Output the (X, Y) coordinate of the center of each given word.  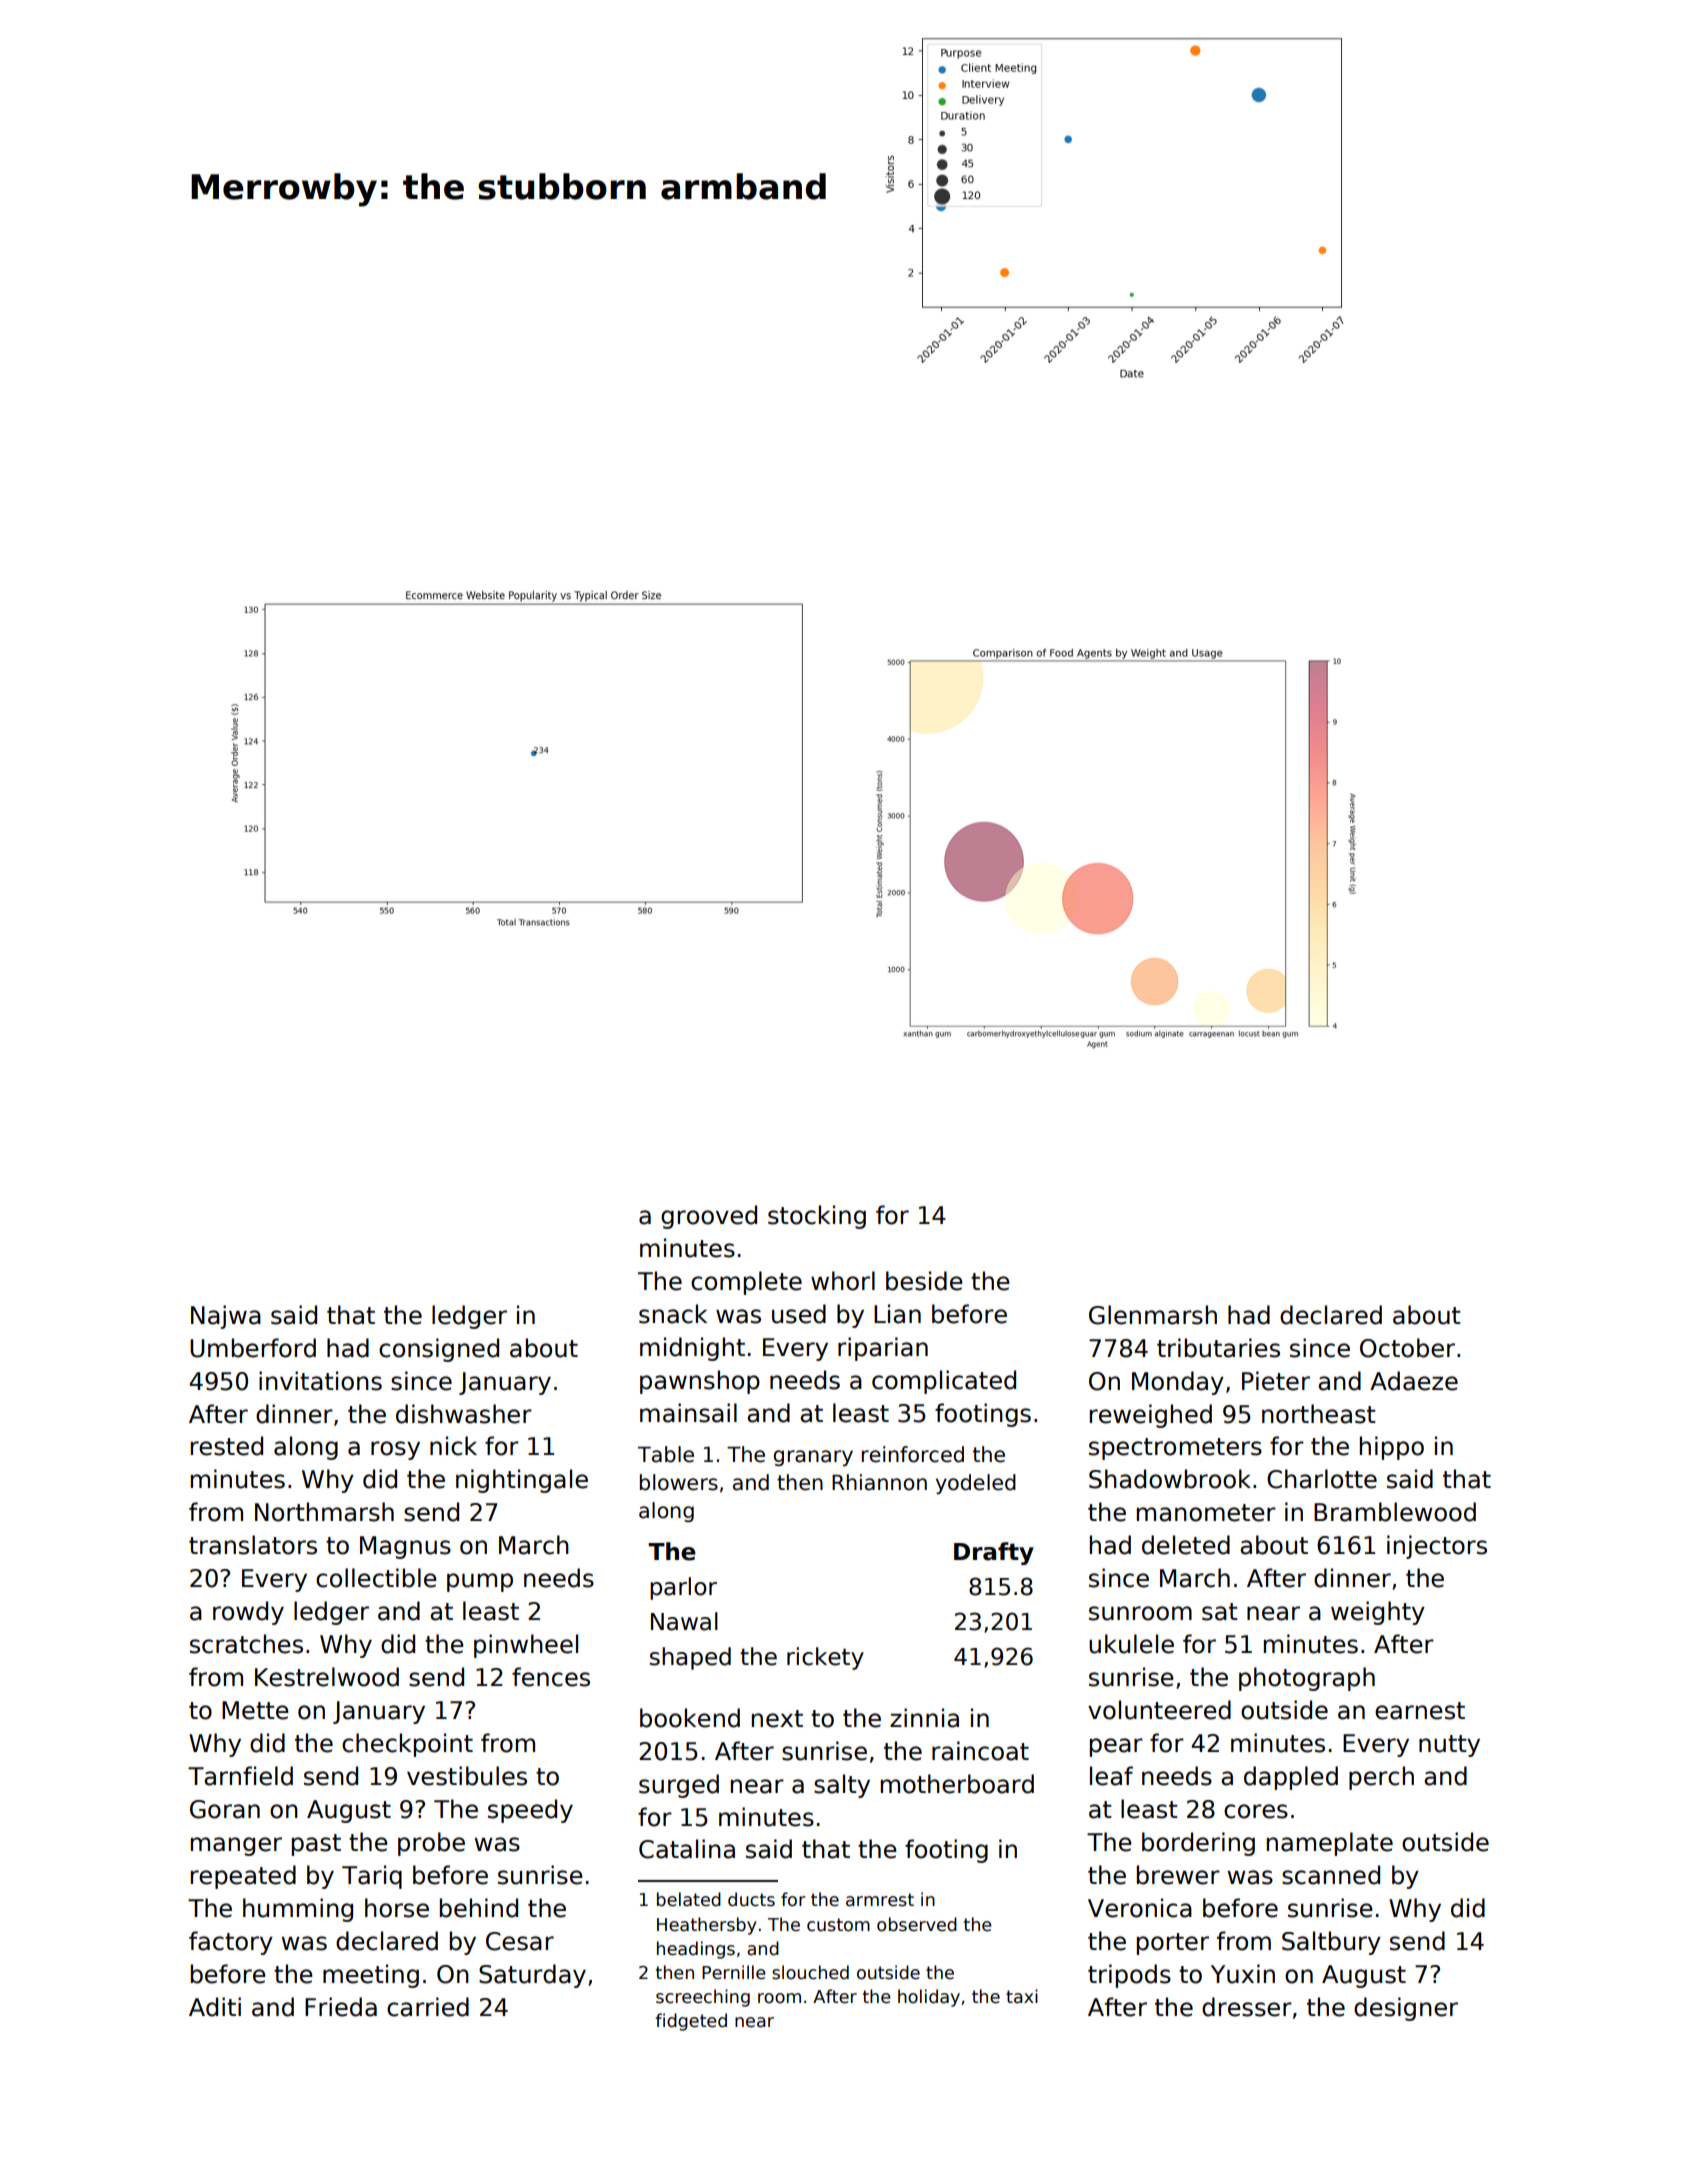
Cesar (520, 1941)
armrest (880, 1900)
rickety (825, 1658)
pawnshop (700, 1382)
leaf (1111, 1776)
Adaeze (1414, 1381)
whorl (843, 1281)
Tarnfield (240, 1776)
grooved (709, 1217)
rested (227, 1446)
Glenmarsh (1153, 1315)
